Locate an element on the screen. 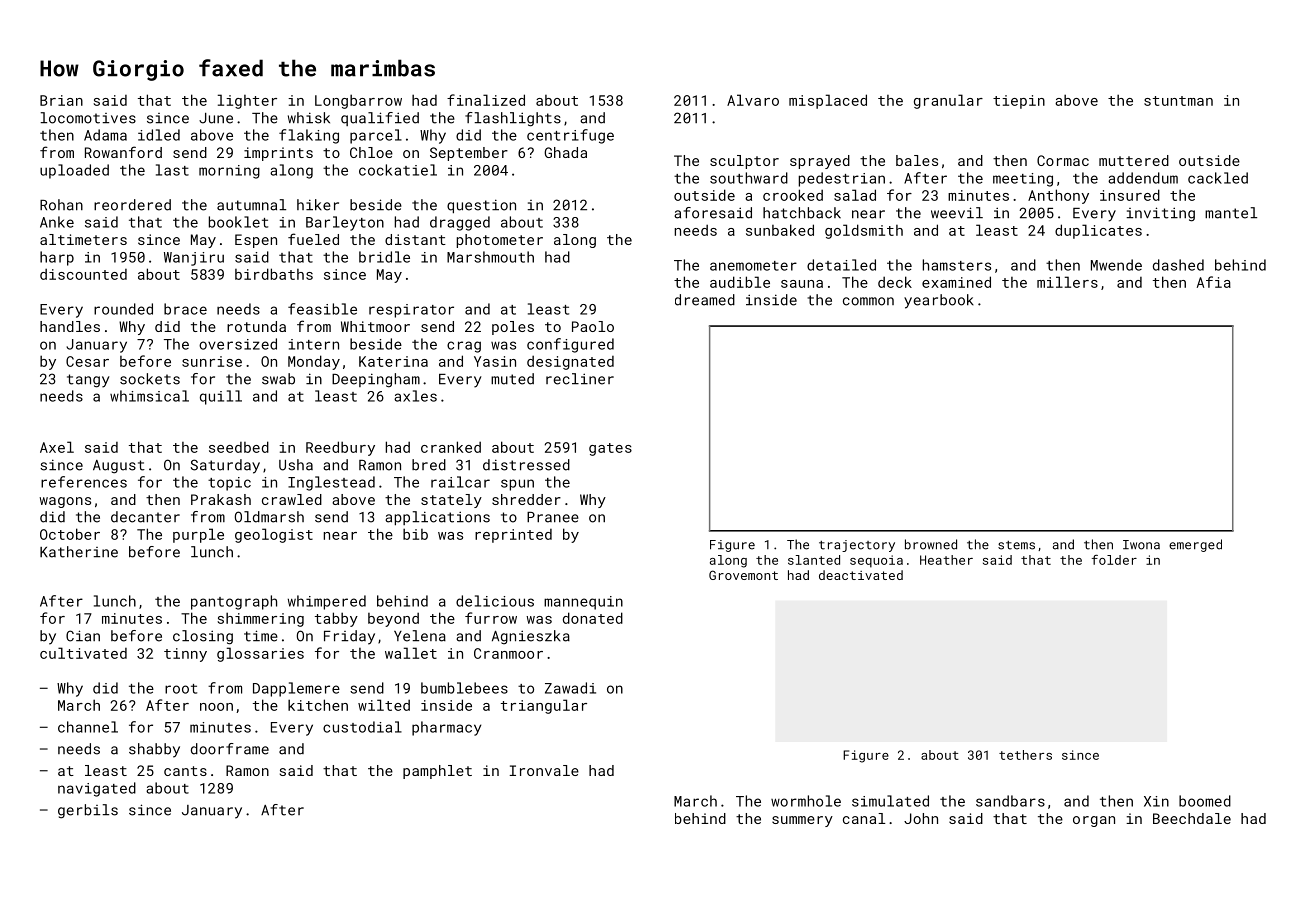 This screenshot has height=924, width=1308. Ghada is located at coordinates (565, 152).
